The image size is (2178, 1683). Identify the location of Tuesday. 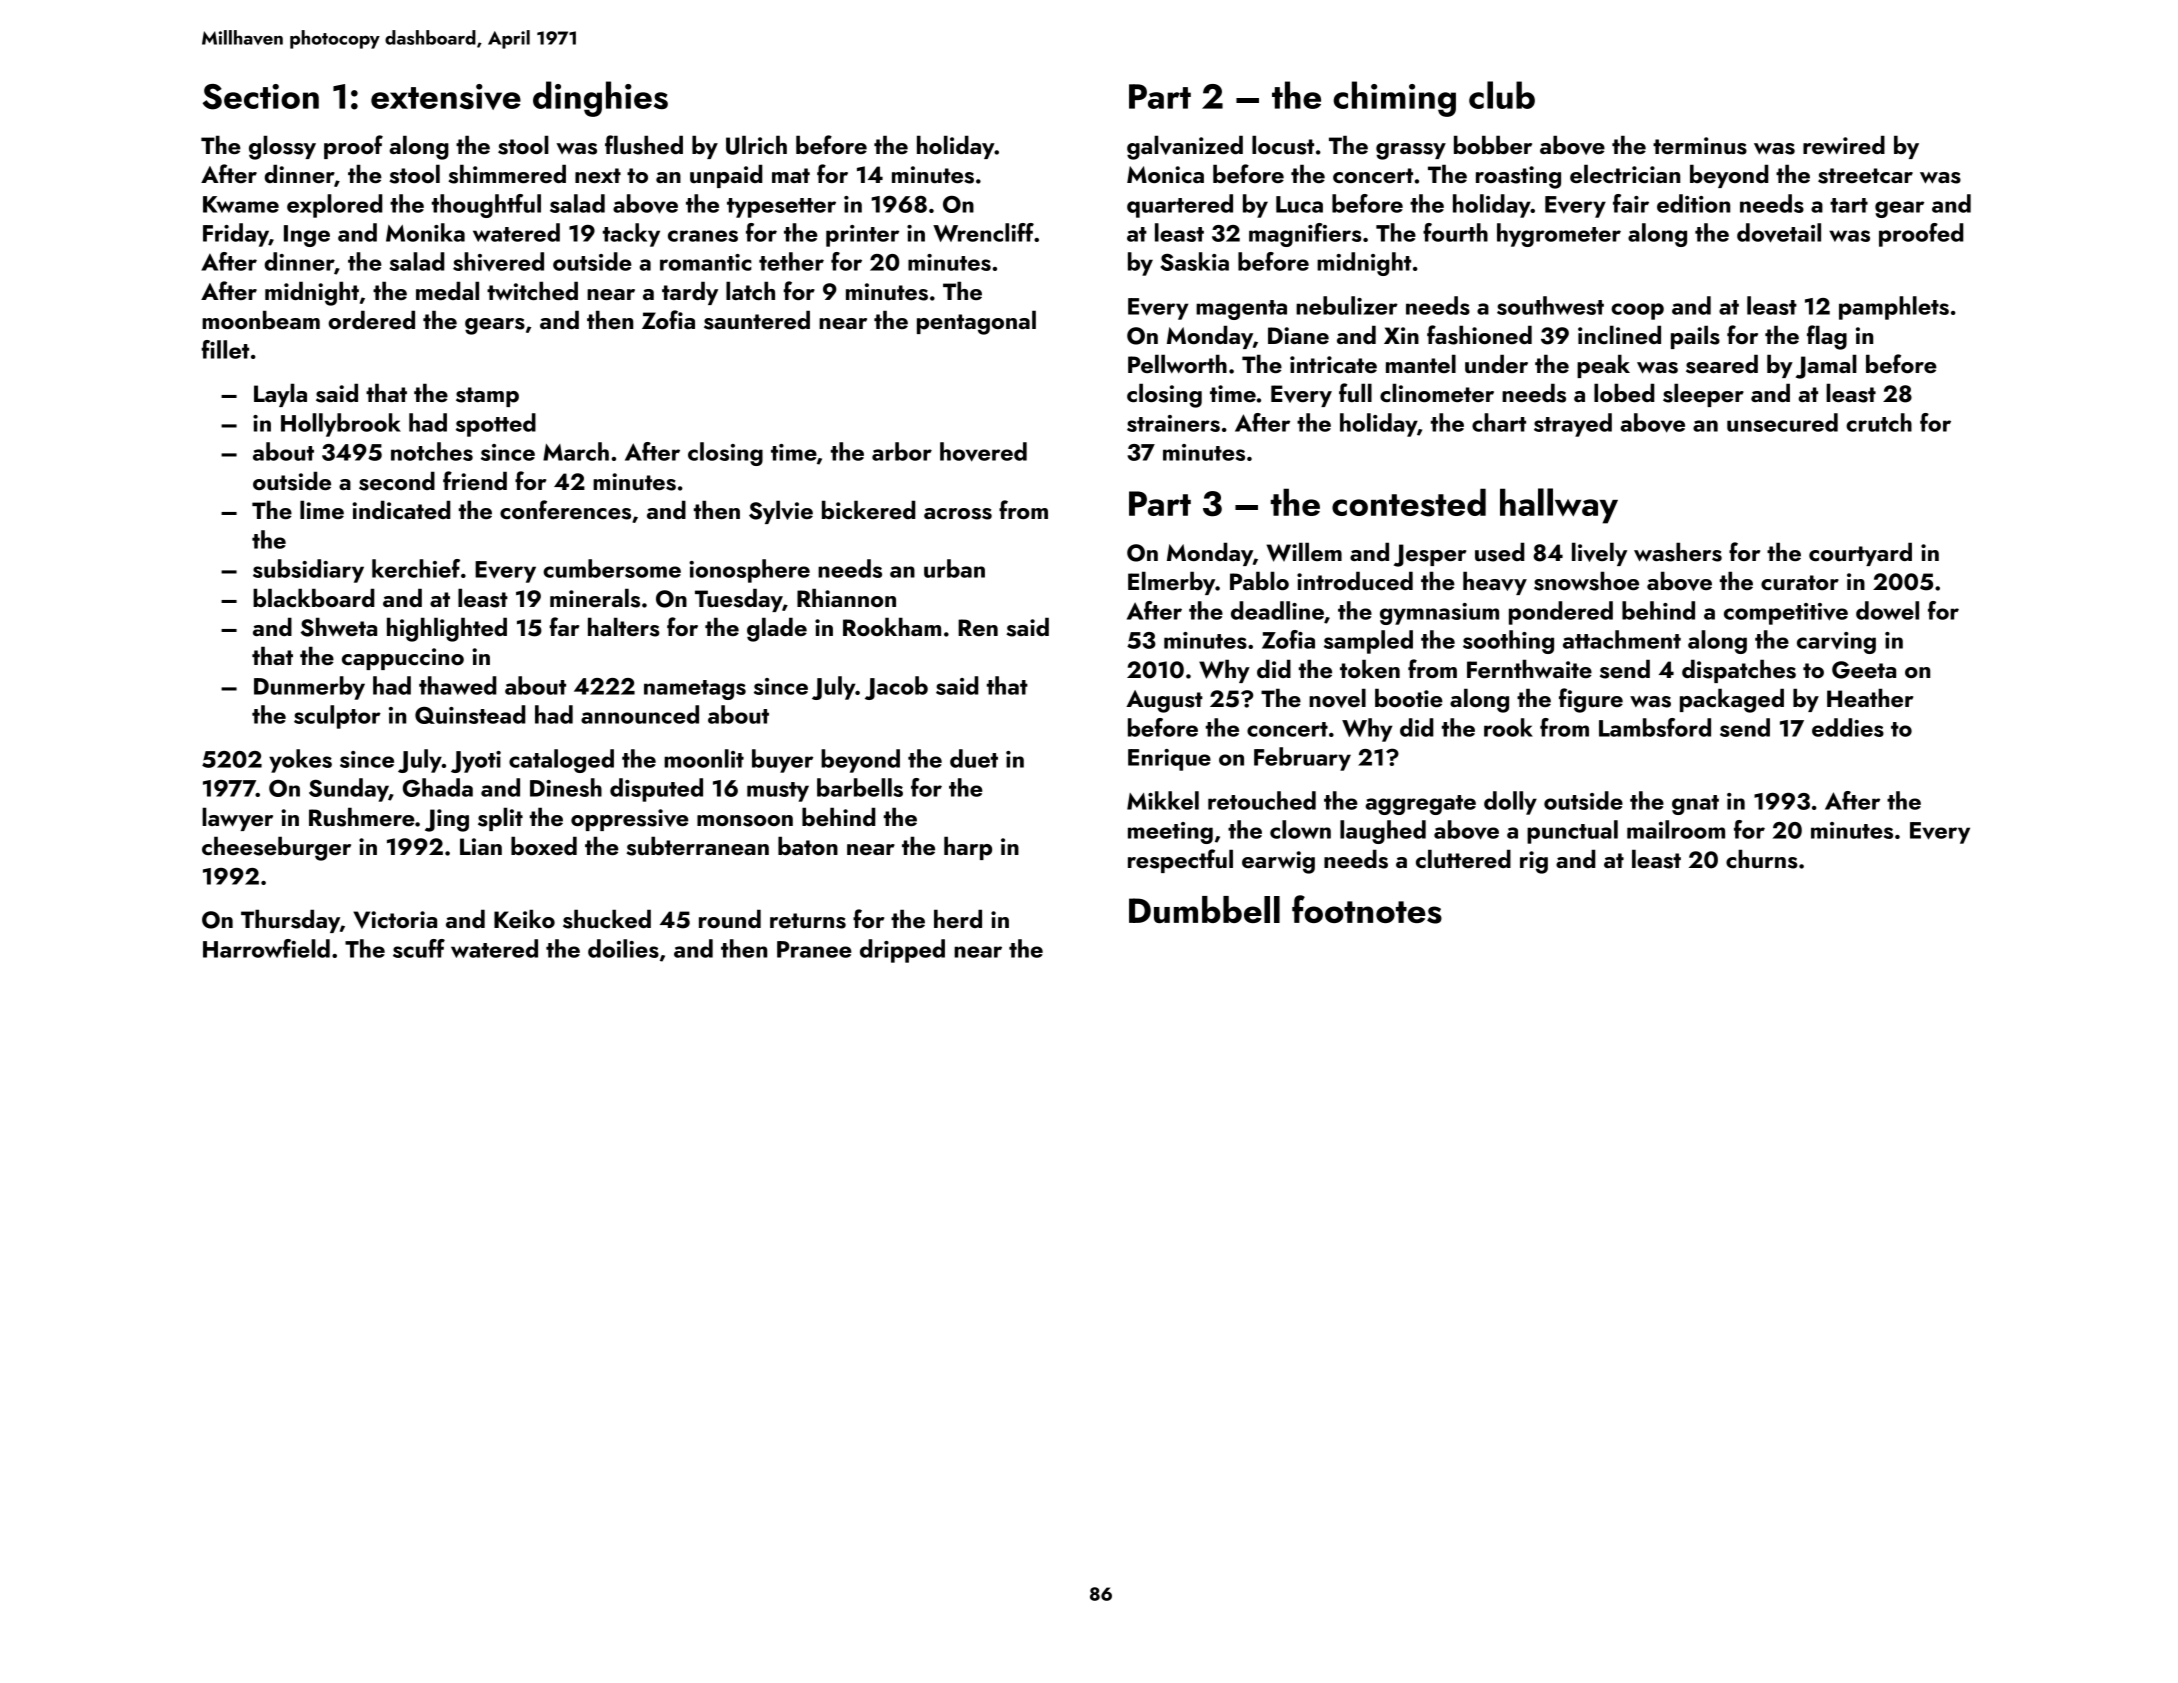
(739, 600).
